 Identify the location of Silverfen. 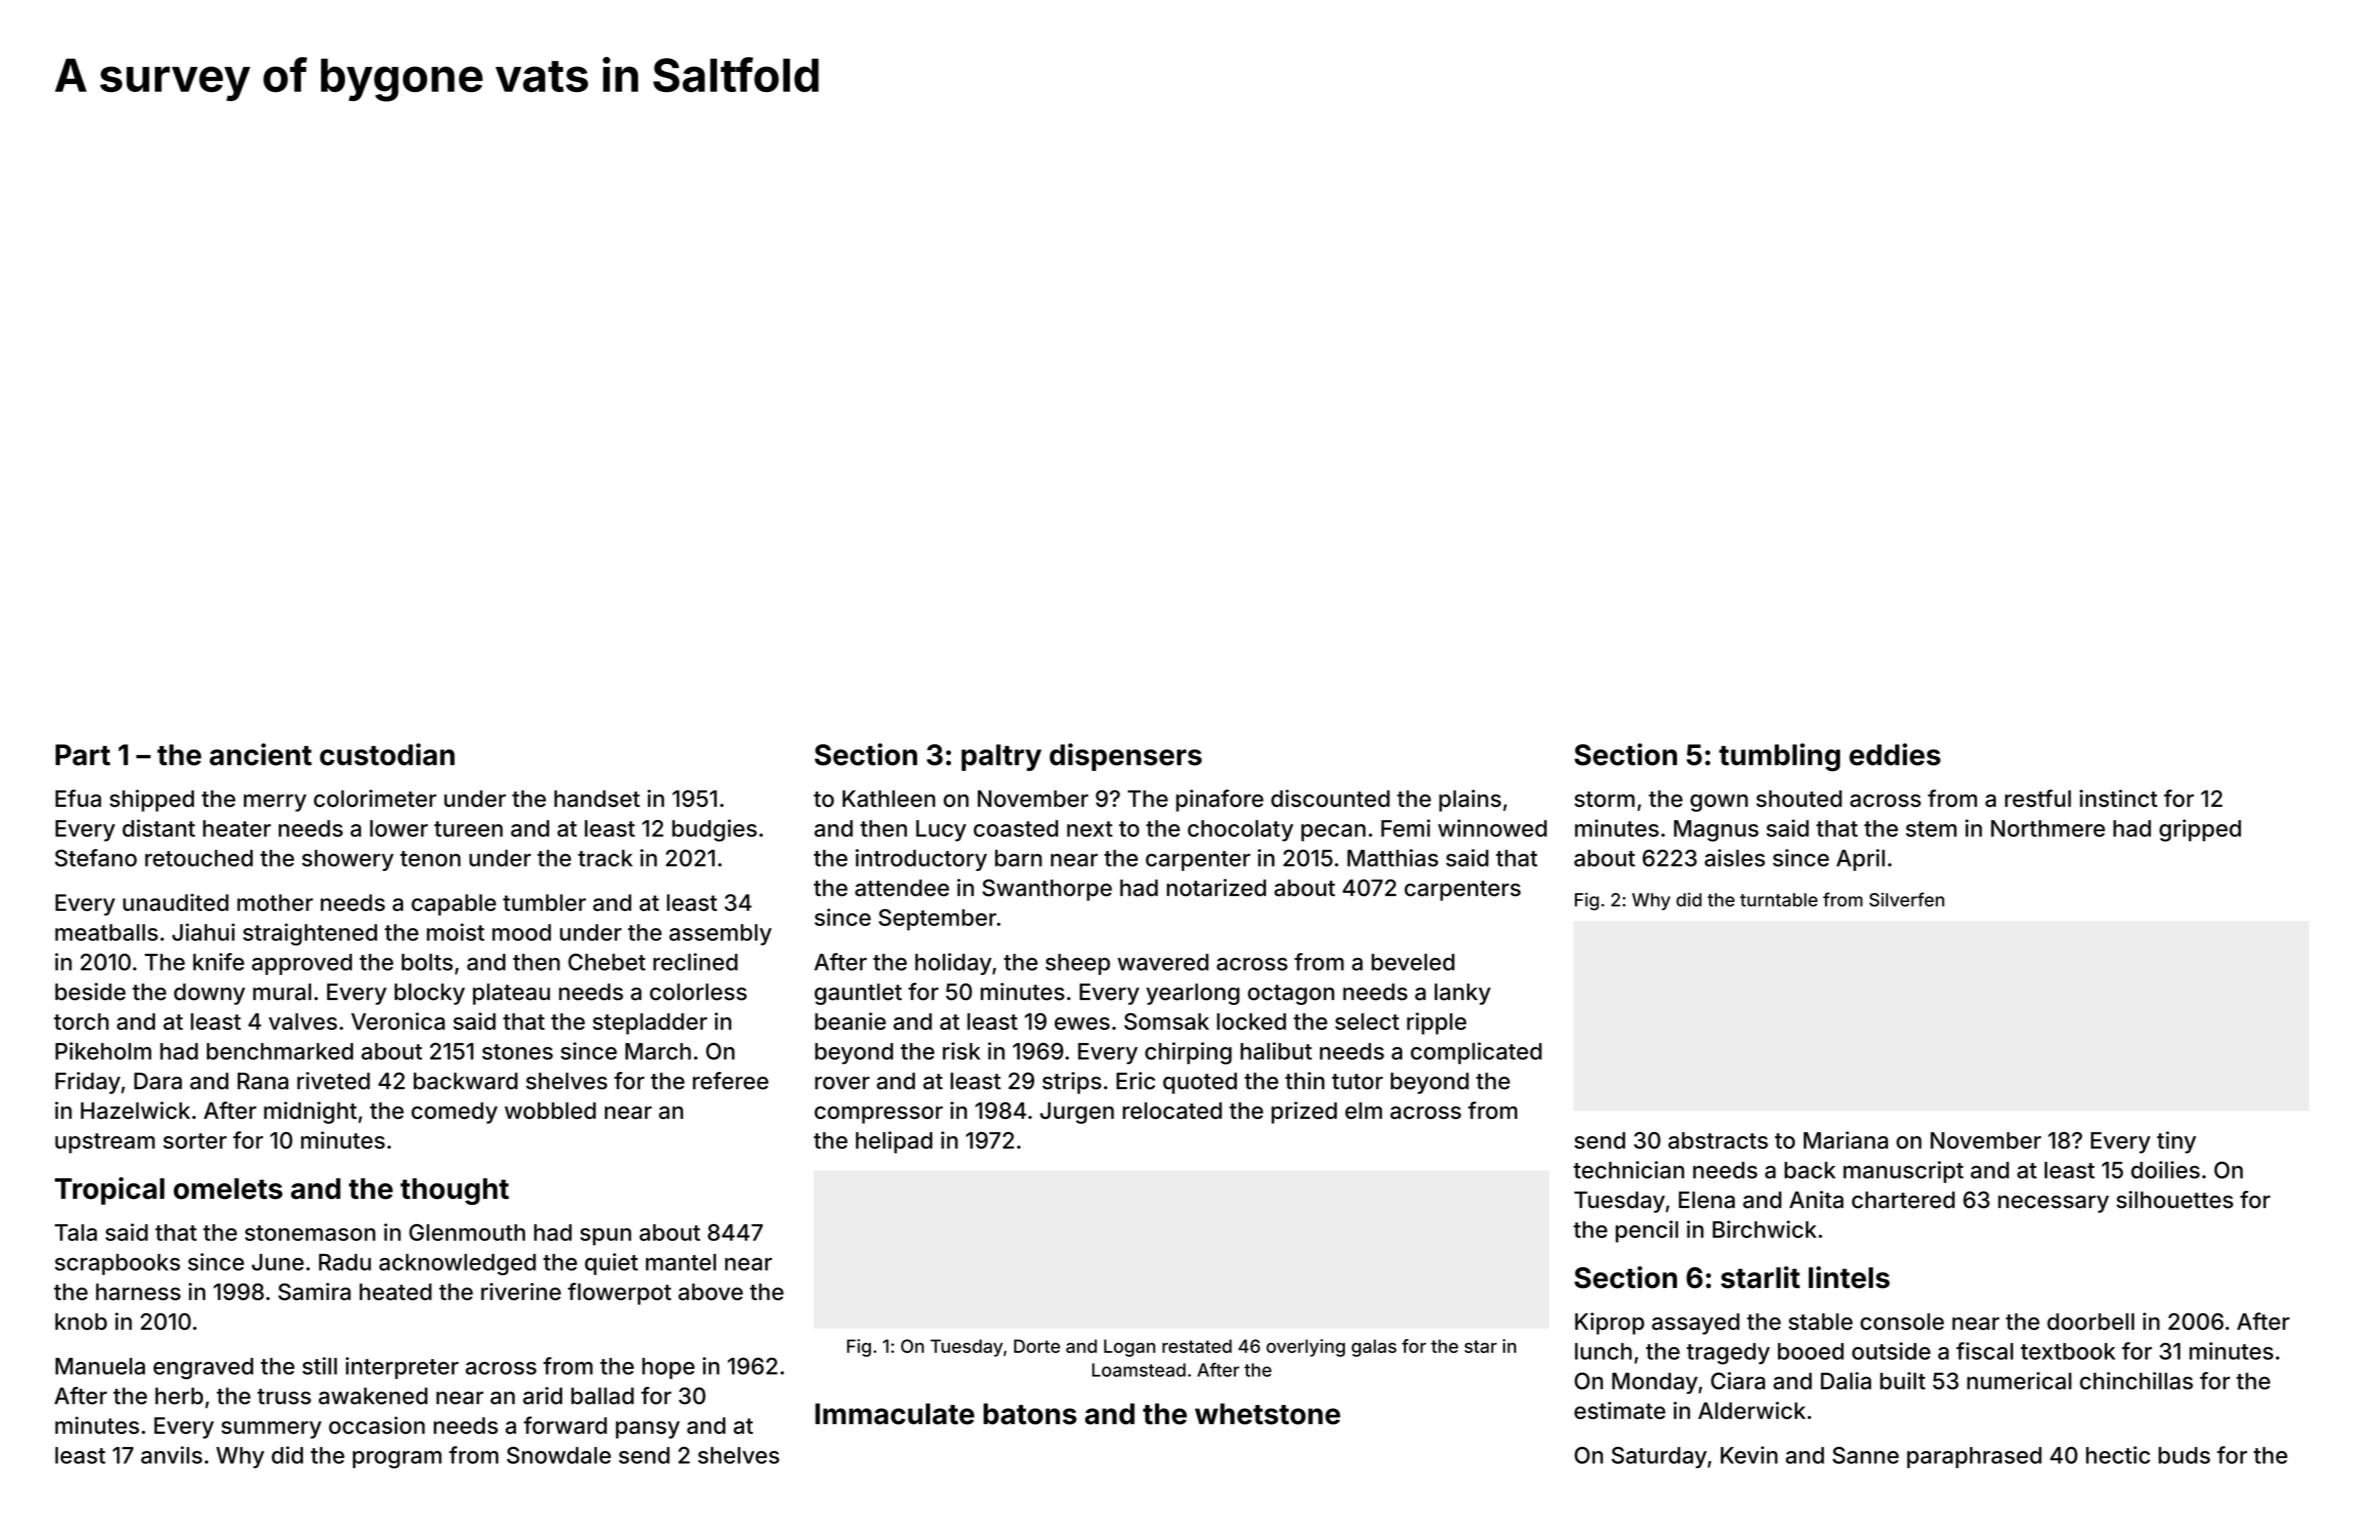
(1906, 899).
